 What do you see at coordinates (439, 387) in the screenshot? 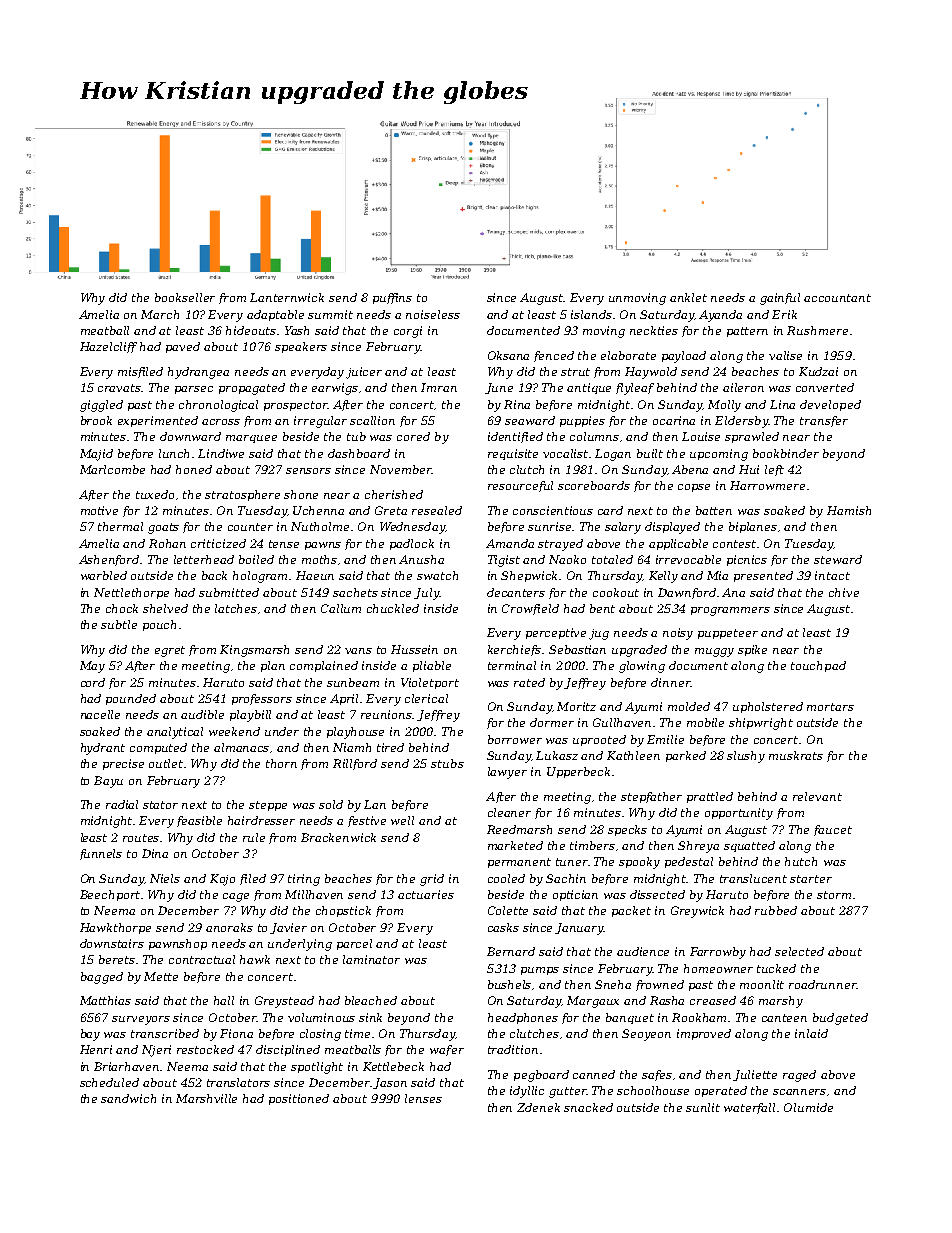
I see `Imran` at bounding box center [439, 387].
